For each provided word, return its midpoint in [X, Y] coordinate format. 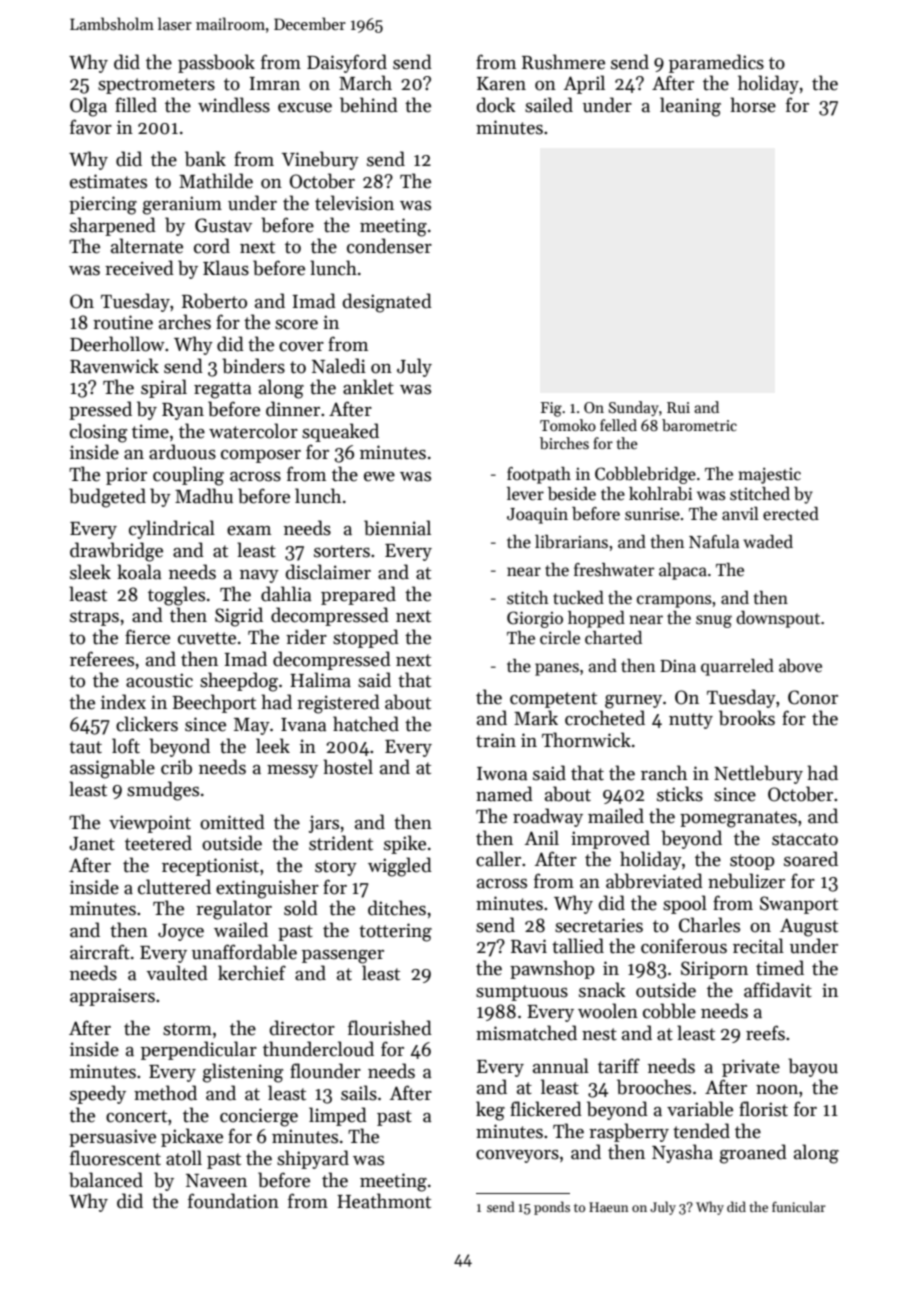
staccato [805, 839]
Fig [551, 409]
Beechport [214, 703]
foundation [233, 1201]
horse [753, 105]
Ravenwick [114, 366]
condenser [389, 246]
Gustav [223, 225]
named [504, 794]
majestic [769, 475]
